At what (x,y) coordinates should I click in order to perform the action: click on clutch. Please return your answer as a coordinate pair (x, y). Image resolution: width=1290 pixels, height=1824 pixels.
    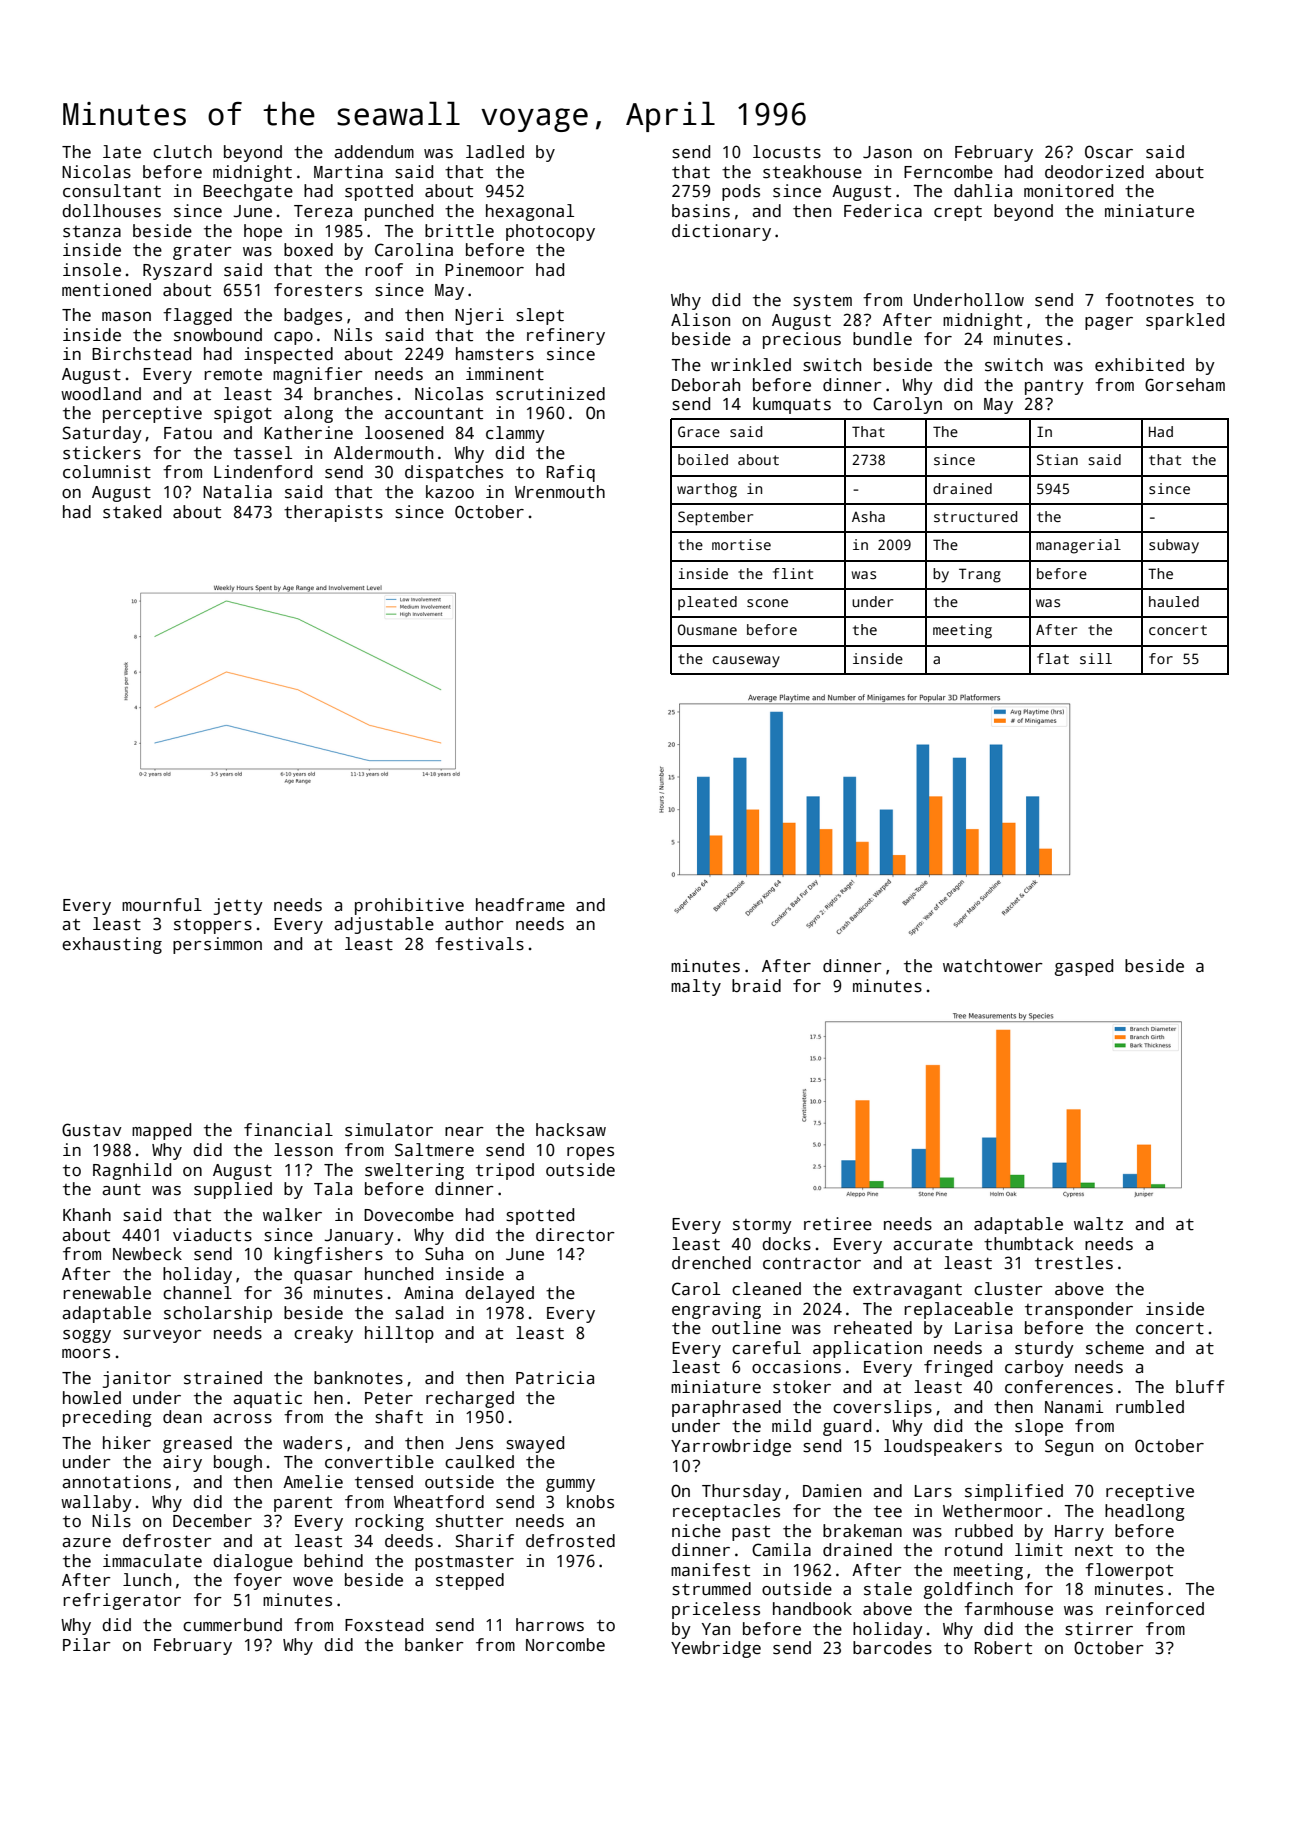
    Looking at the image, I should click on (182, 152).
